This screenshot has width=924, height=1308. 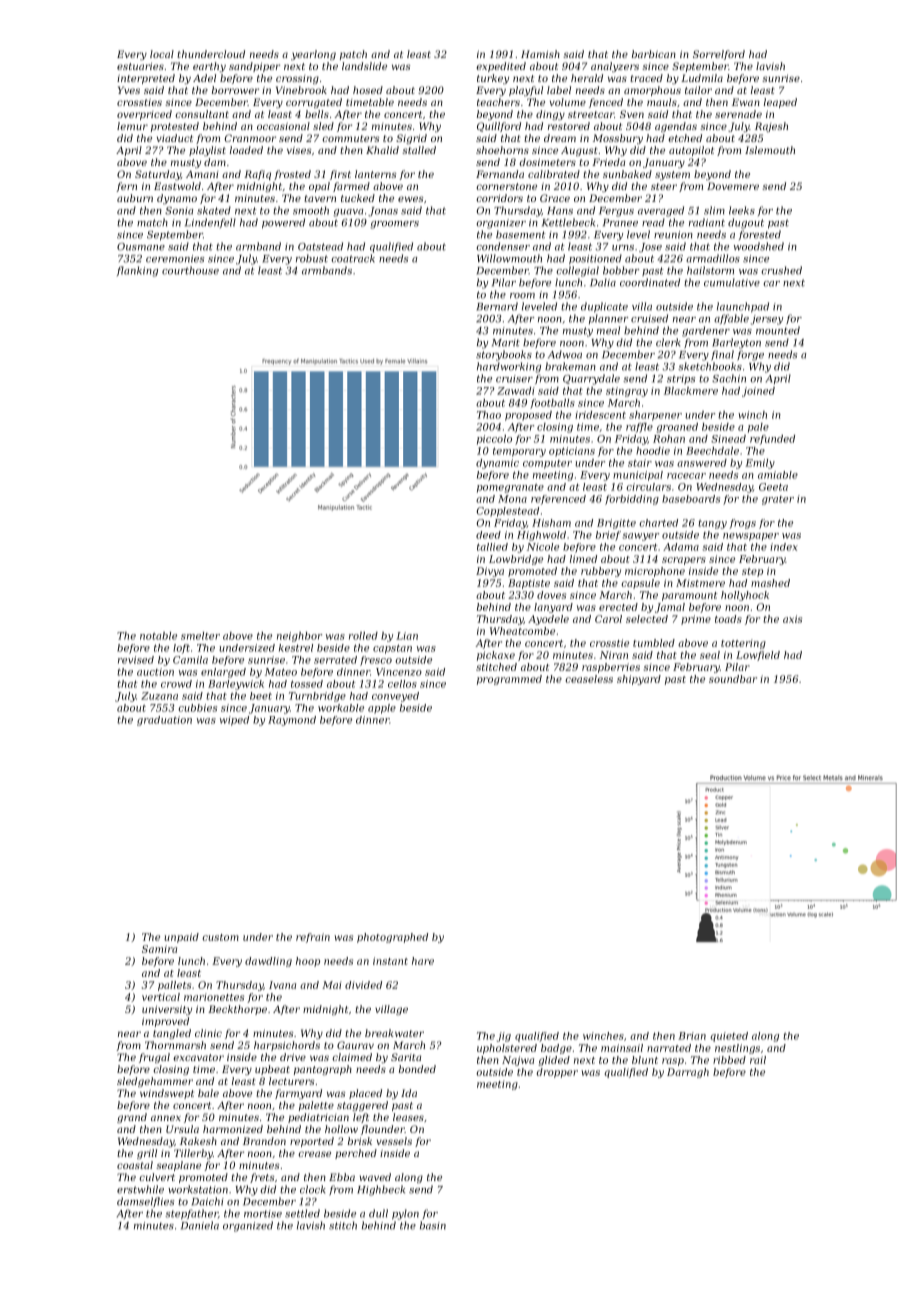 I want to click on settled, so click(x=302, y=1213).
